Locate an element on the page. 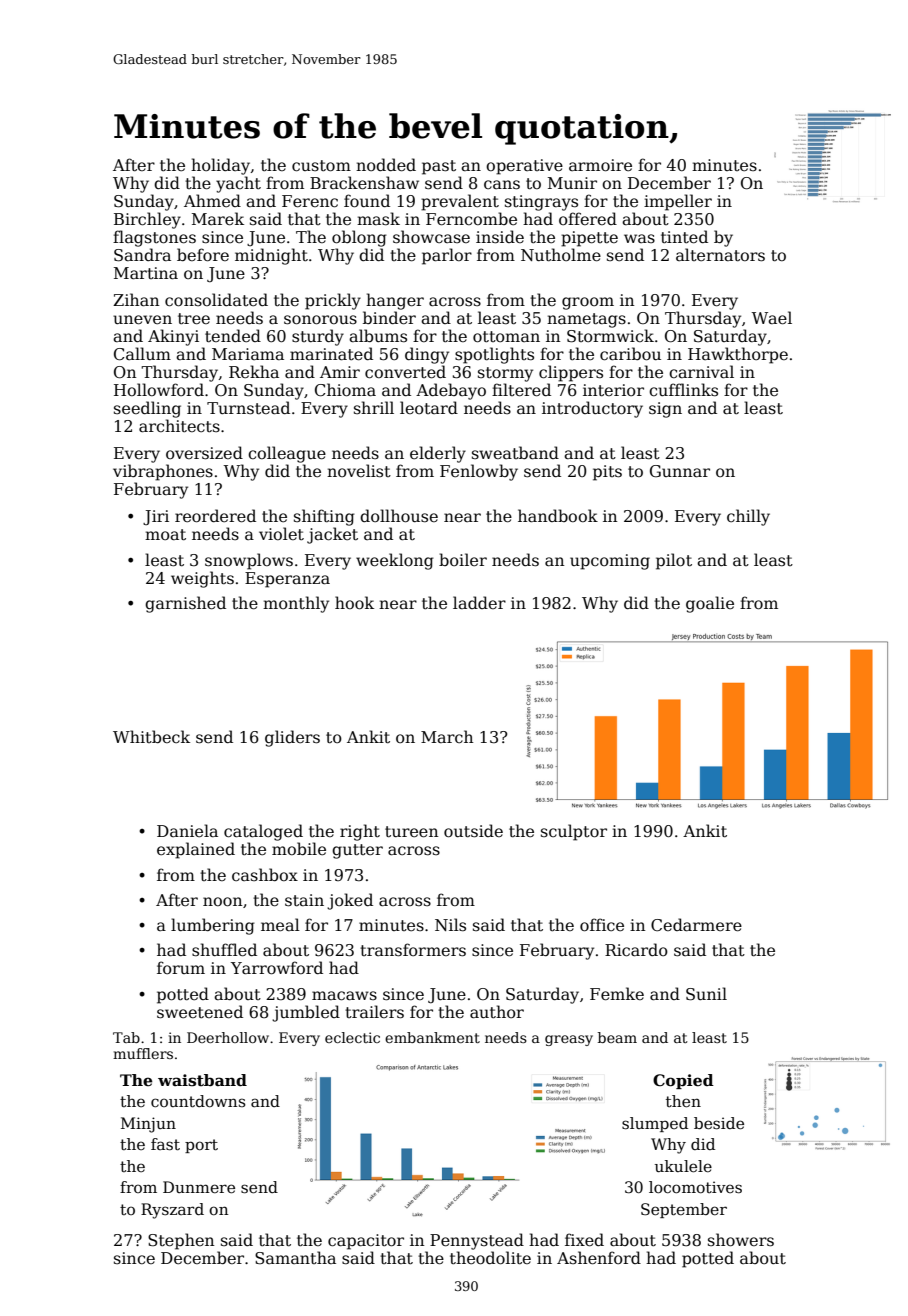 Image resolution: width=908 pixels, height=1316 pixels. Whitbeck is located at coordinates (151, 736).
